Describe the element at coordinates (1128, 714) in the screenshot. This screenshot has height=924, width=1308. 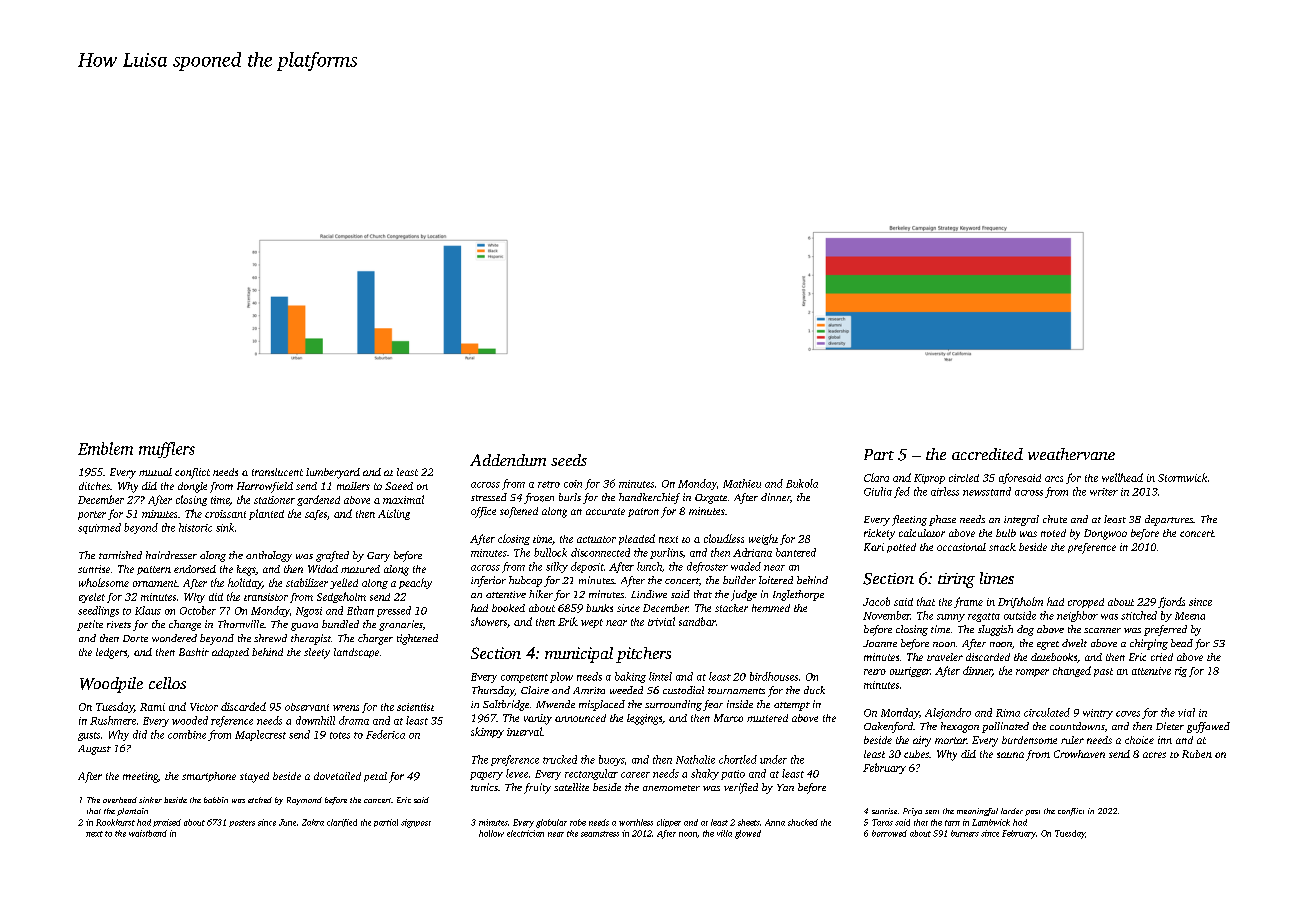
I see `coves` at that location.
